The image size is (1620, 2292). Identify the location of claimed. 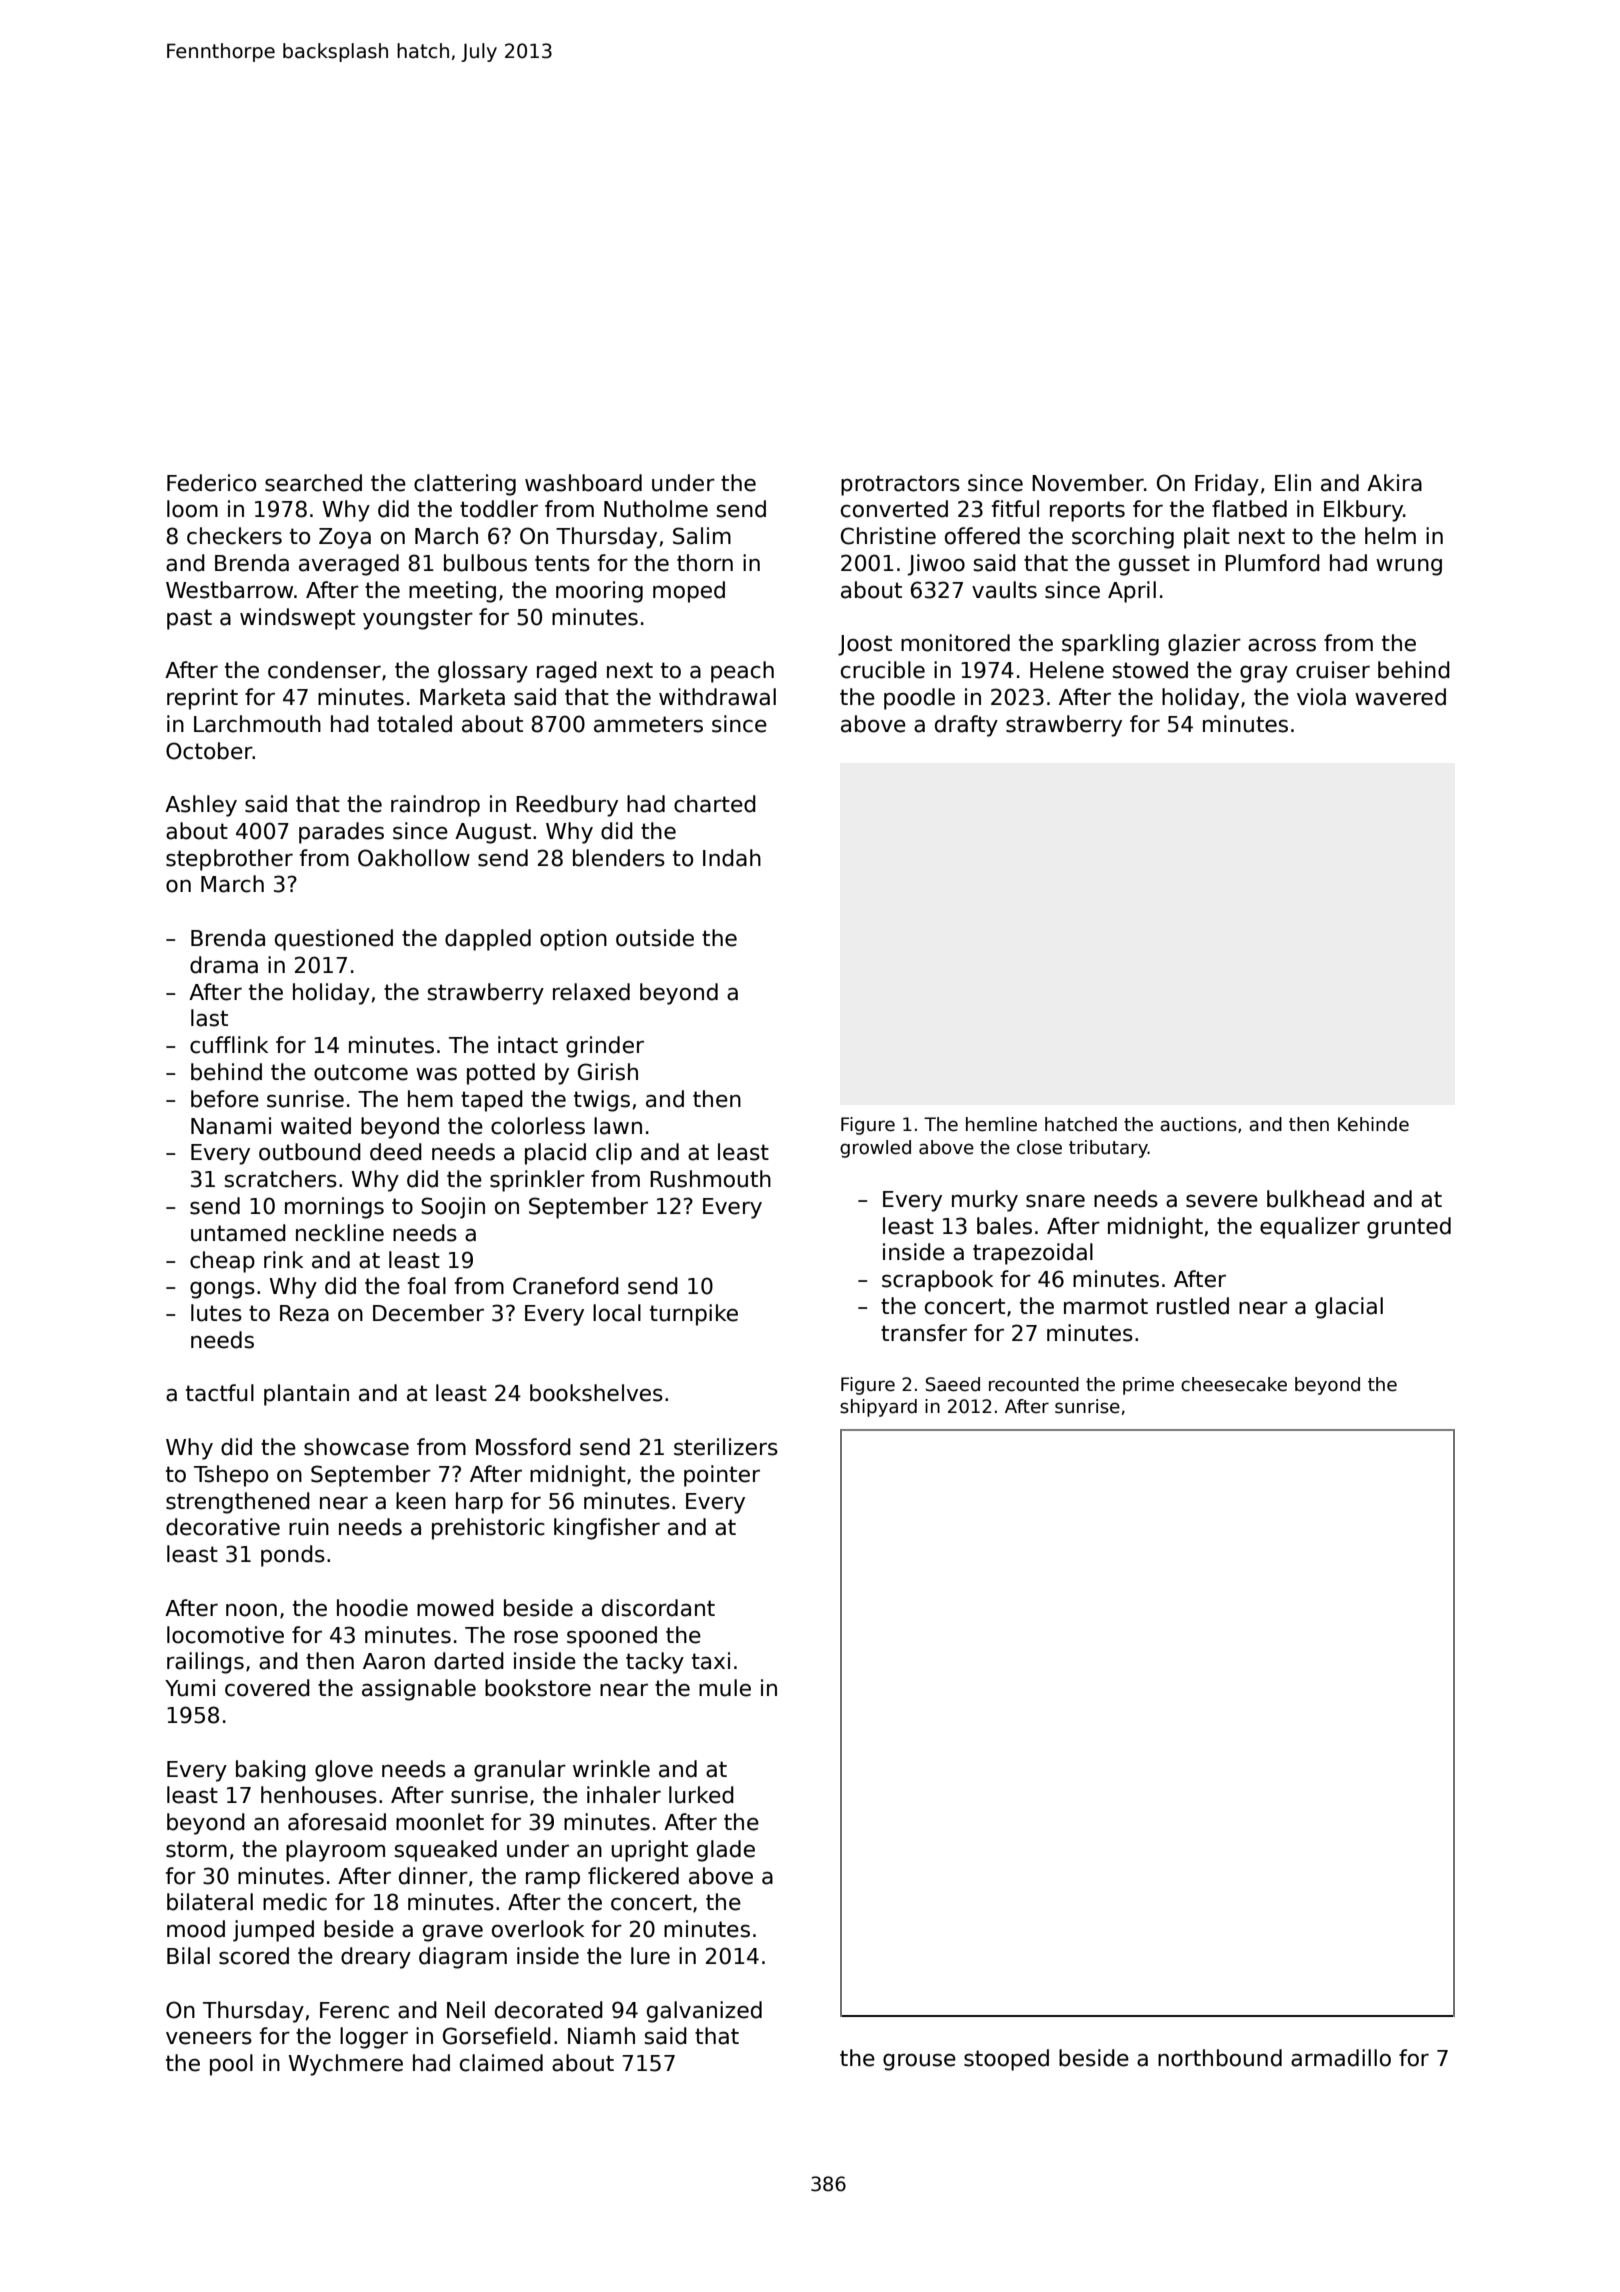
(501, 2063).
